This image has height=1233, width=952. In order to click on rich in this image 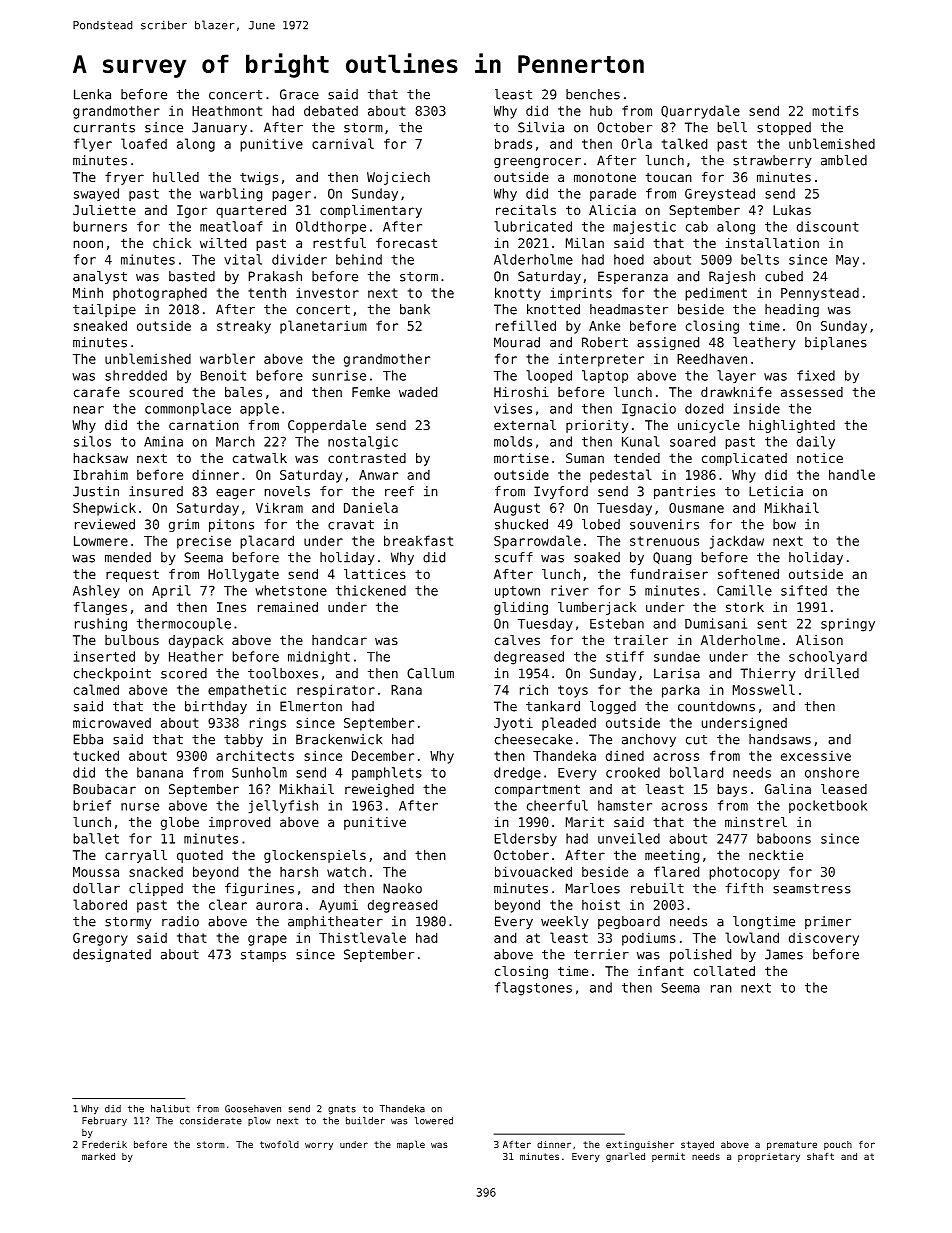, I will do `click(534, 689)`.
